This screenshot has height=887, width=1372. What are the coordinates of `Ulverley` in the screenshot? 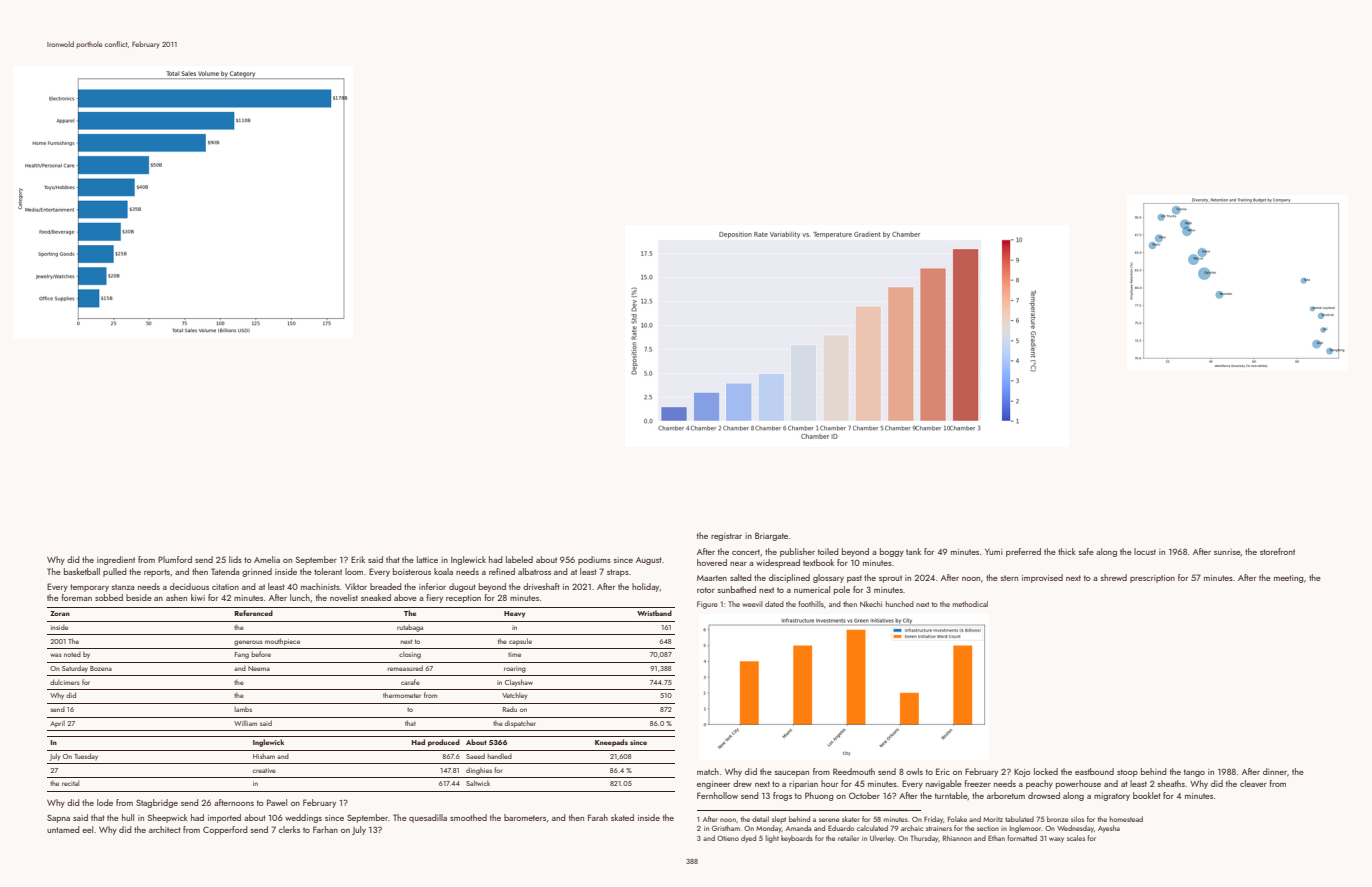 It's located at (882, 839).
